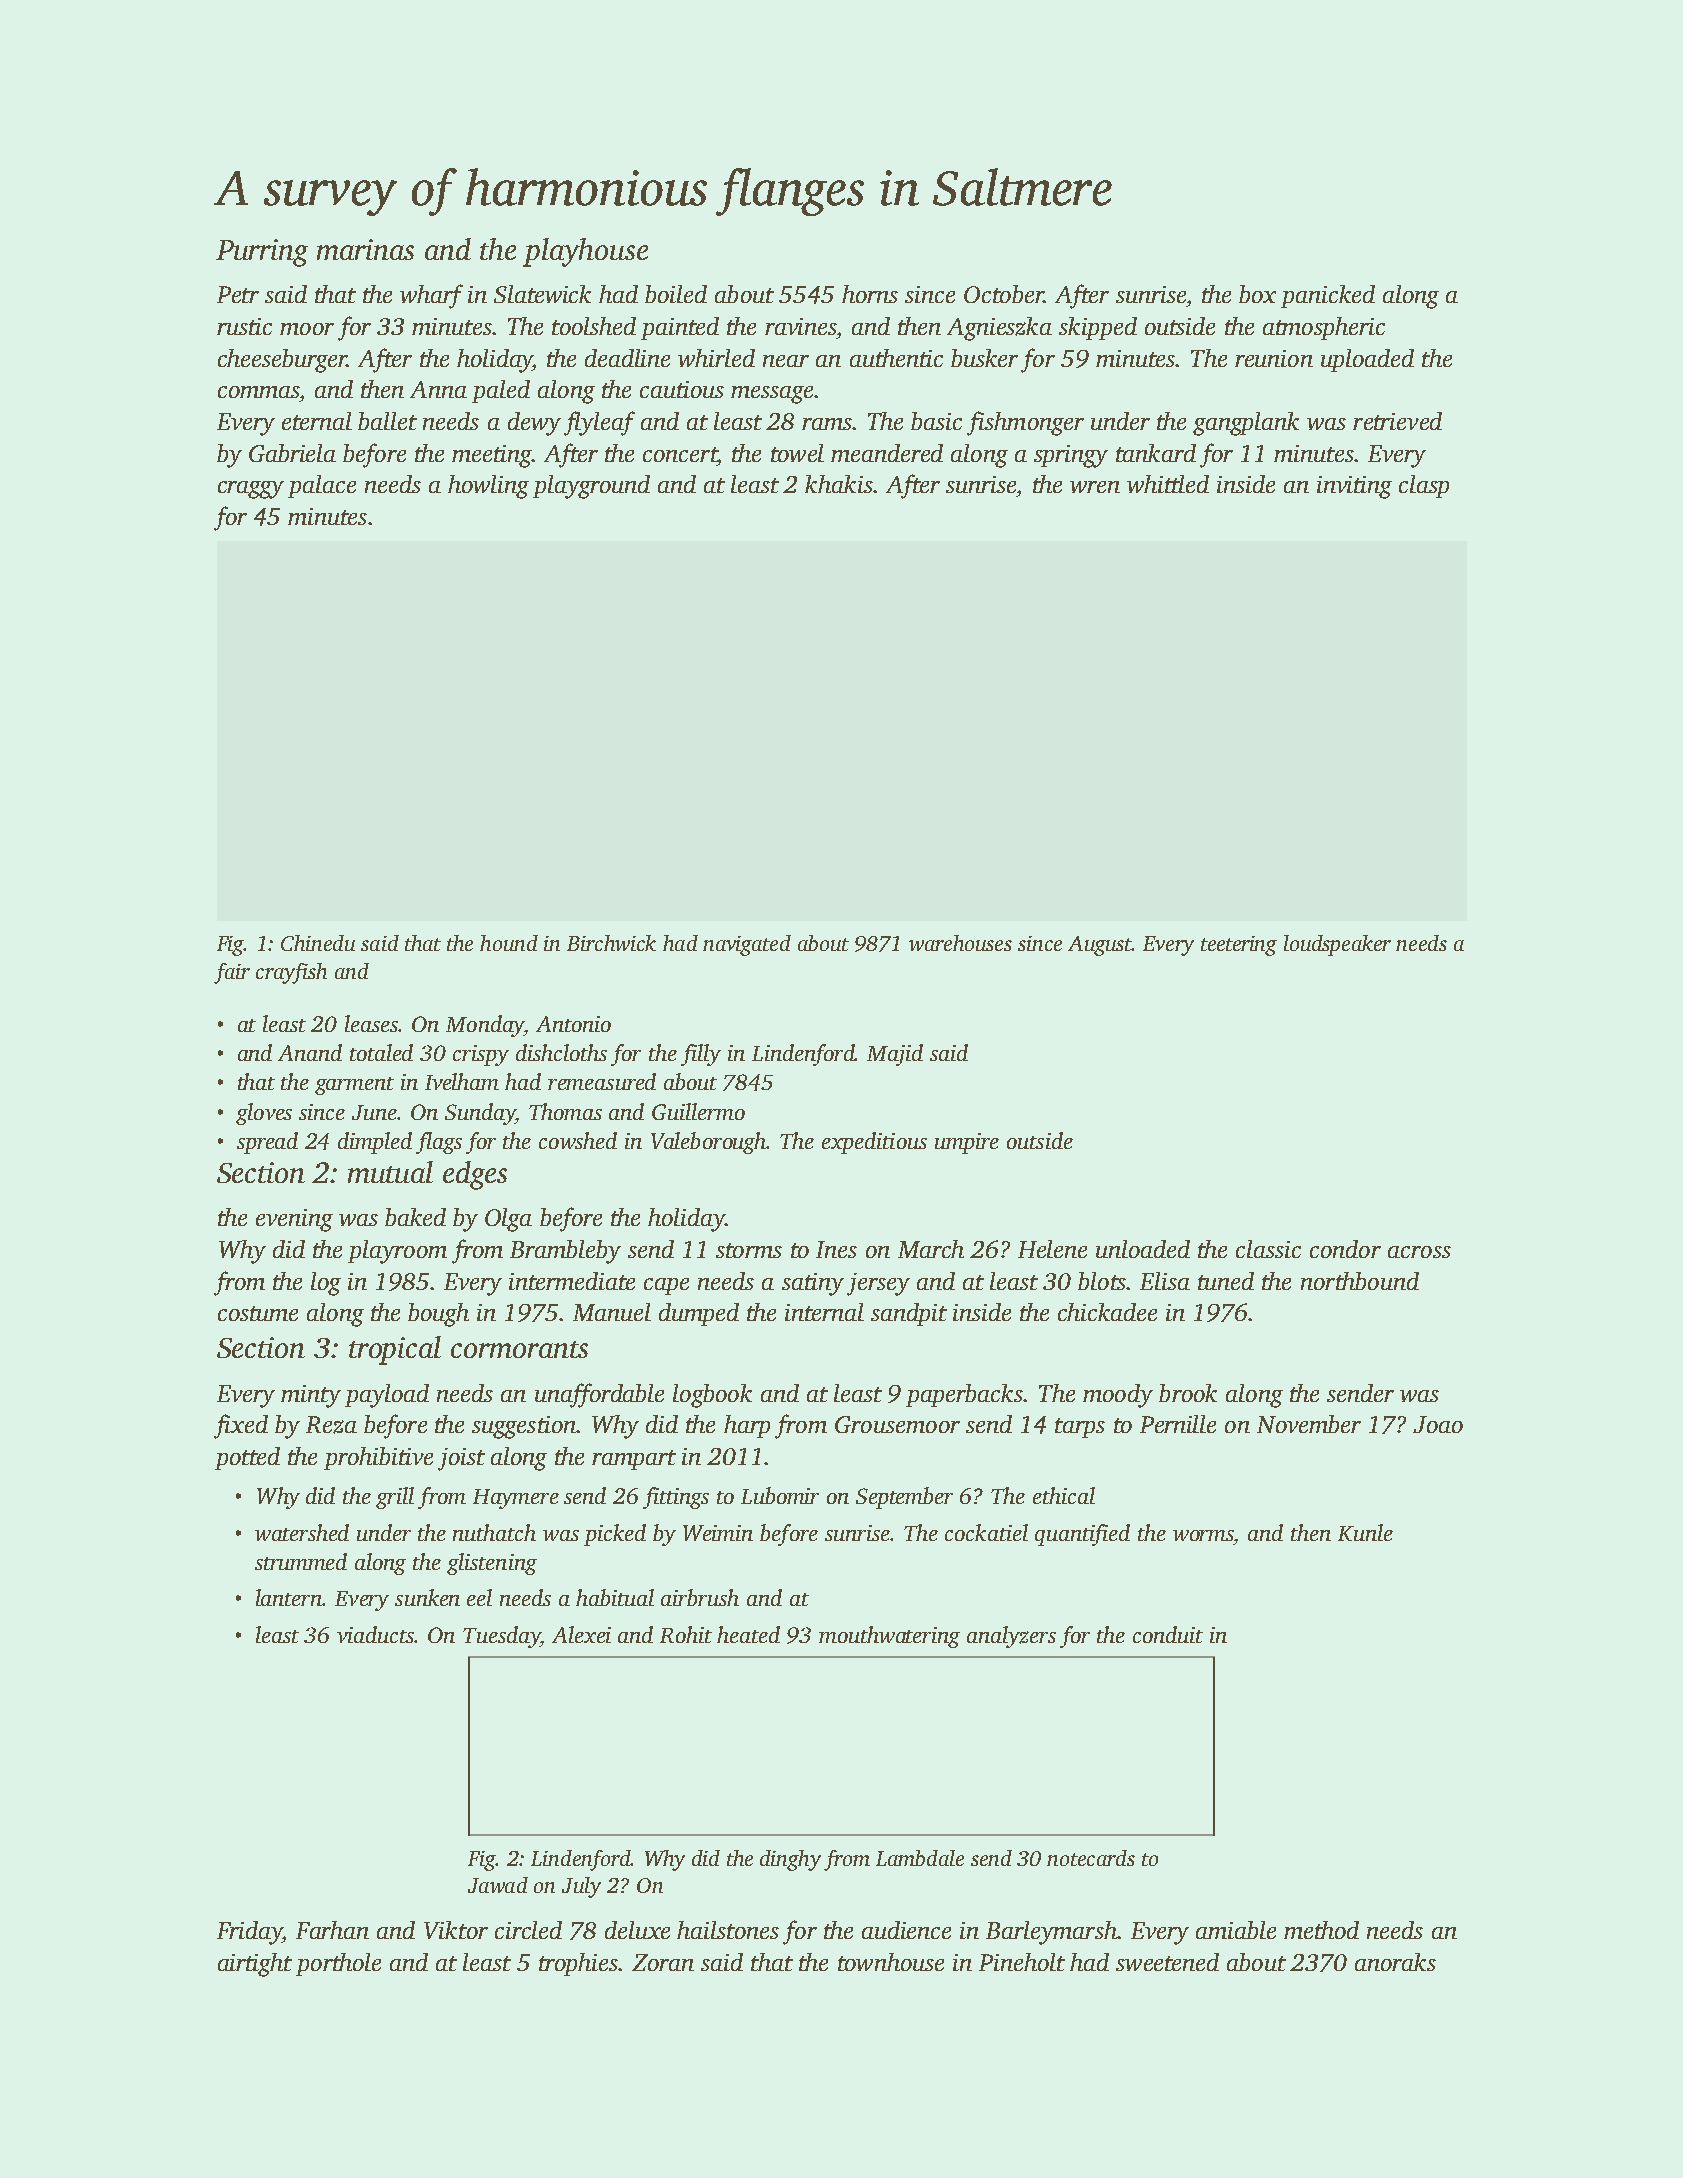 Image resolution: width=1683 pixels, height=2178 pixels. Describe the element at coordinates (1354, 487) in the screenshot. I see `inviting` at that location.
